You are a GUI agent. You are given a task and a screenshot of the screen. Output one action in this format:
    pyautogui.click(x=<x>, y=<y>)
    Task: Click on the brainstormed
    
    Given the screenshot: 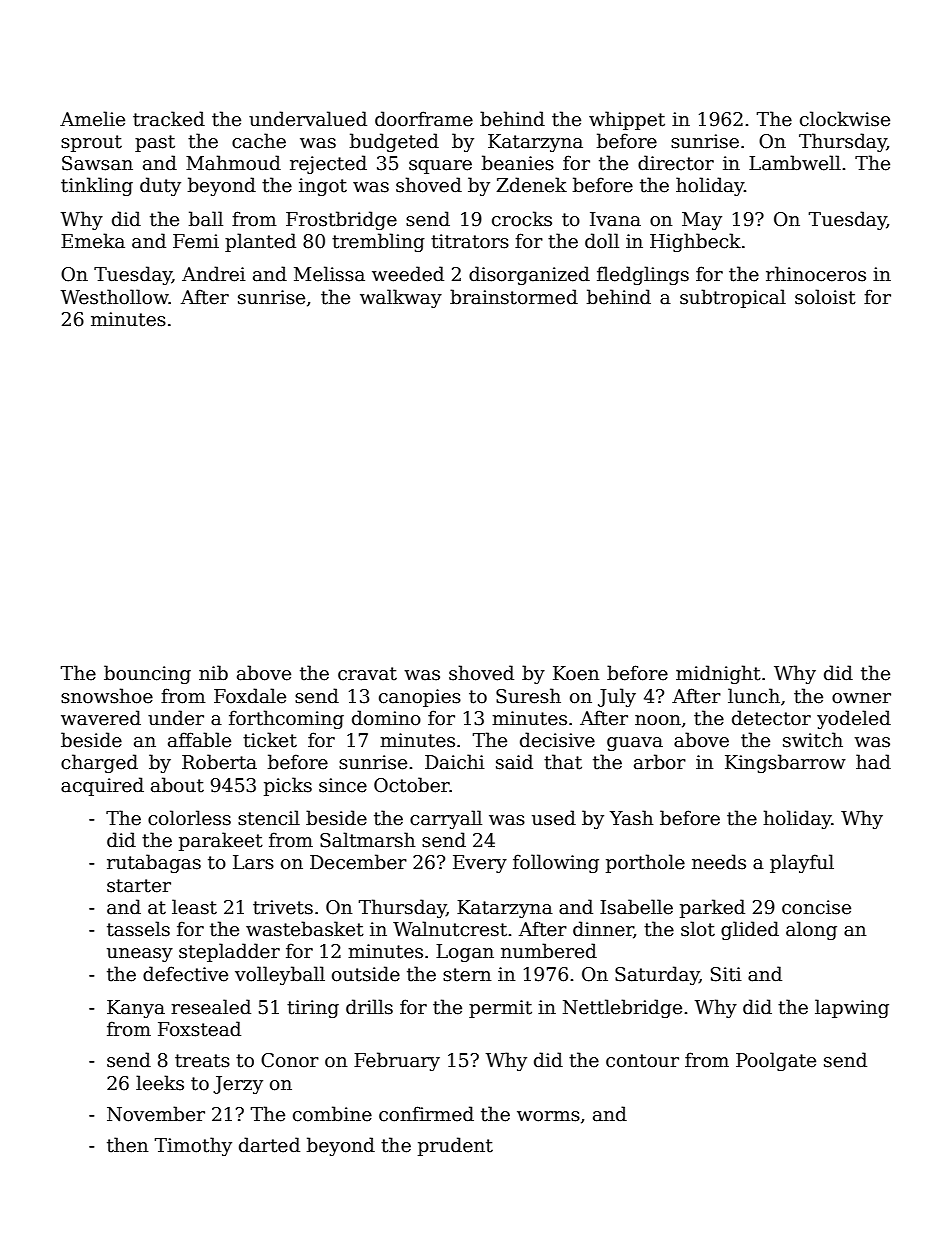 What is the action you would take?
    pyautogui.click(x=514, y=297)
